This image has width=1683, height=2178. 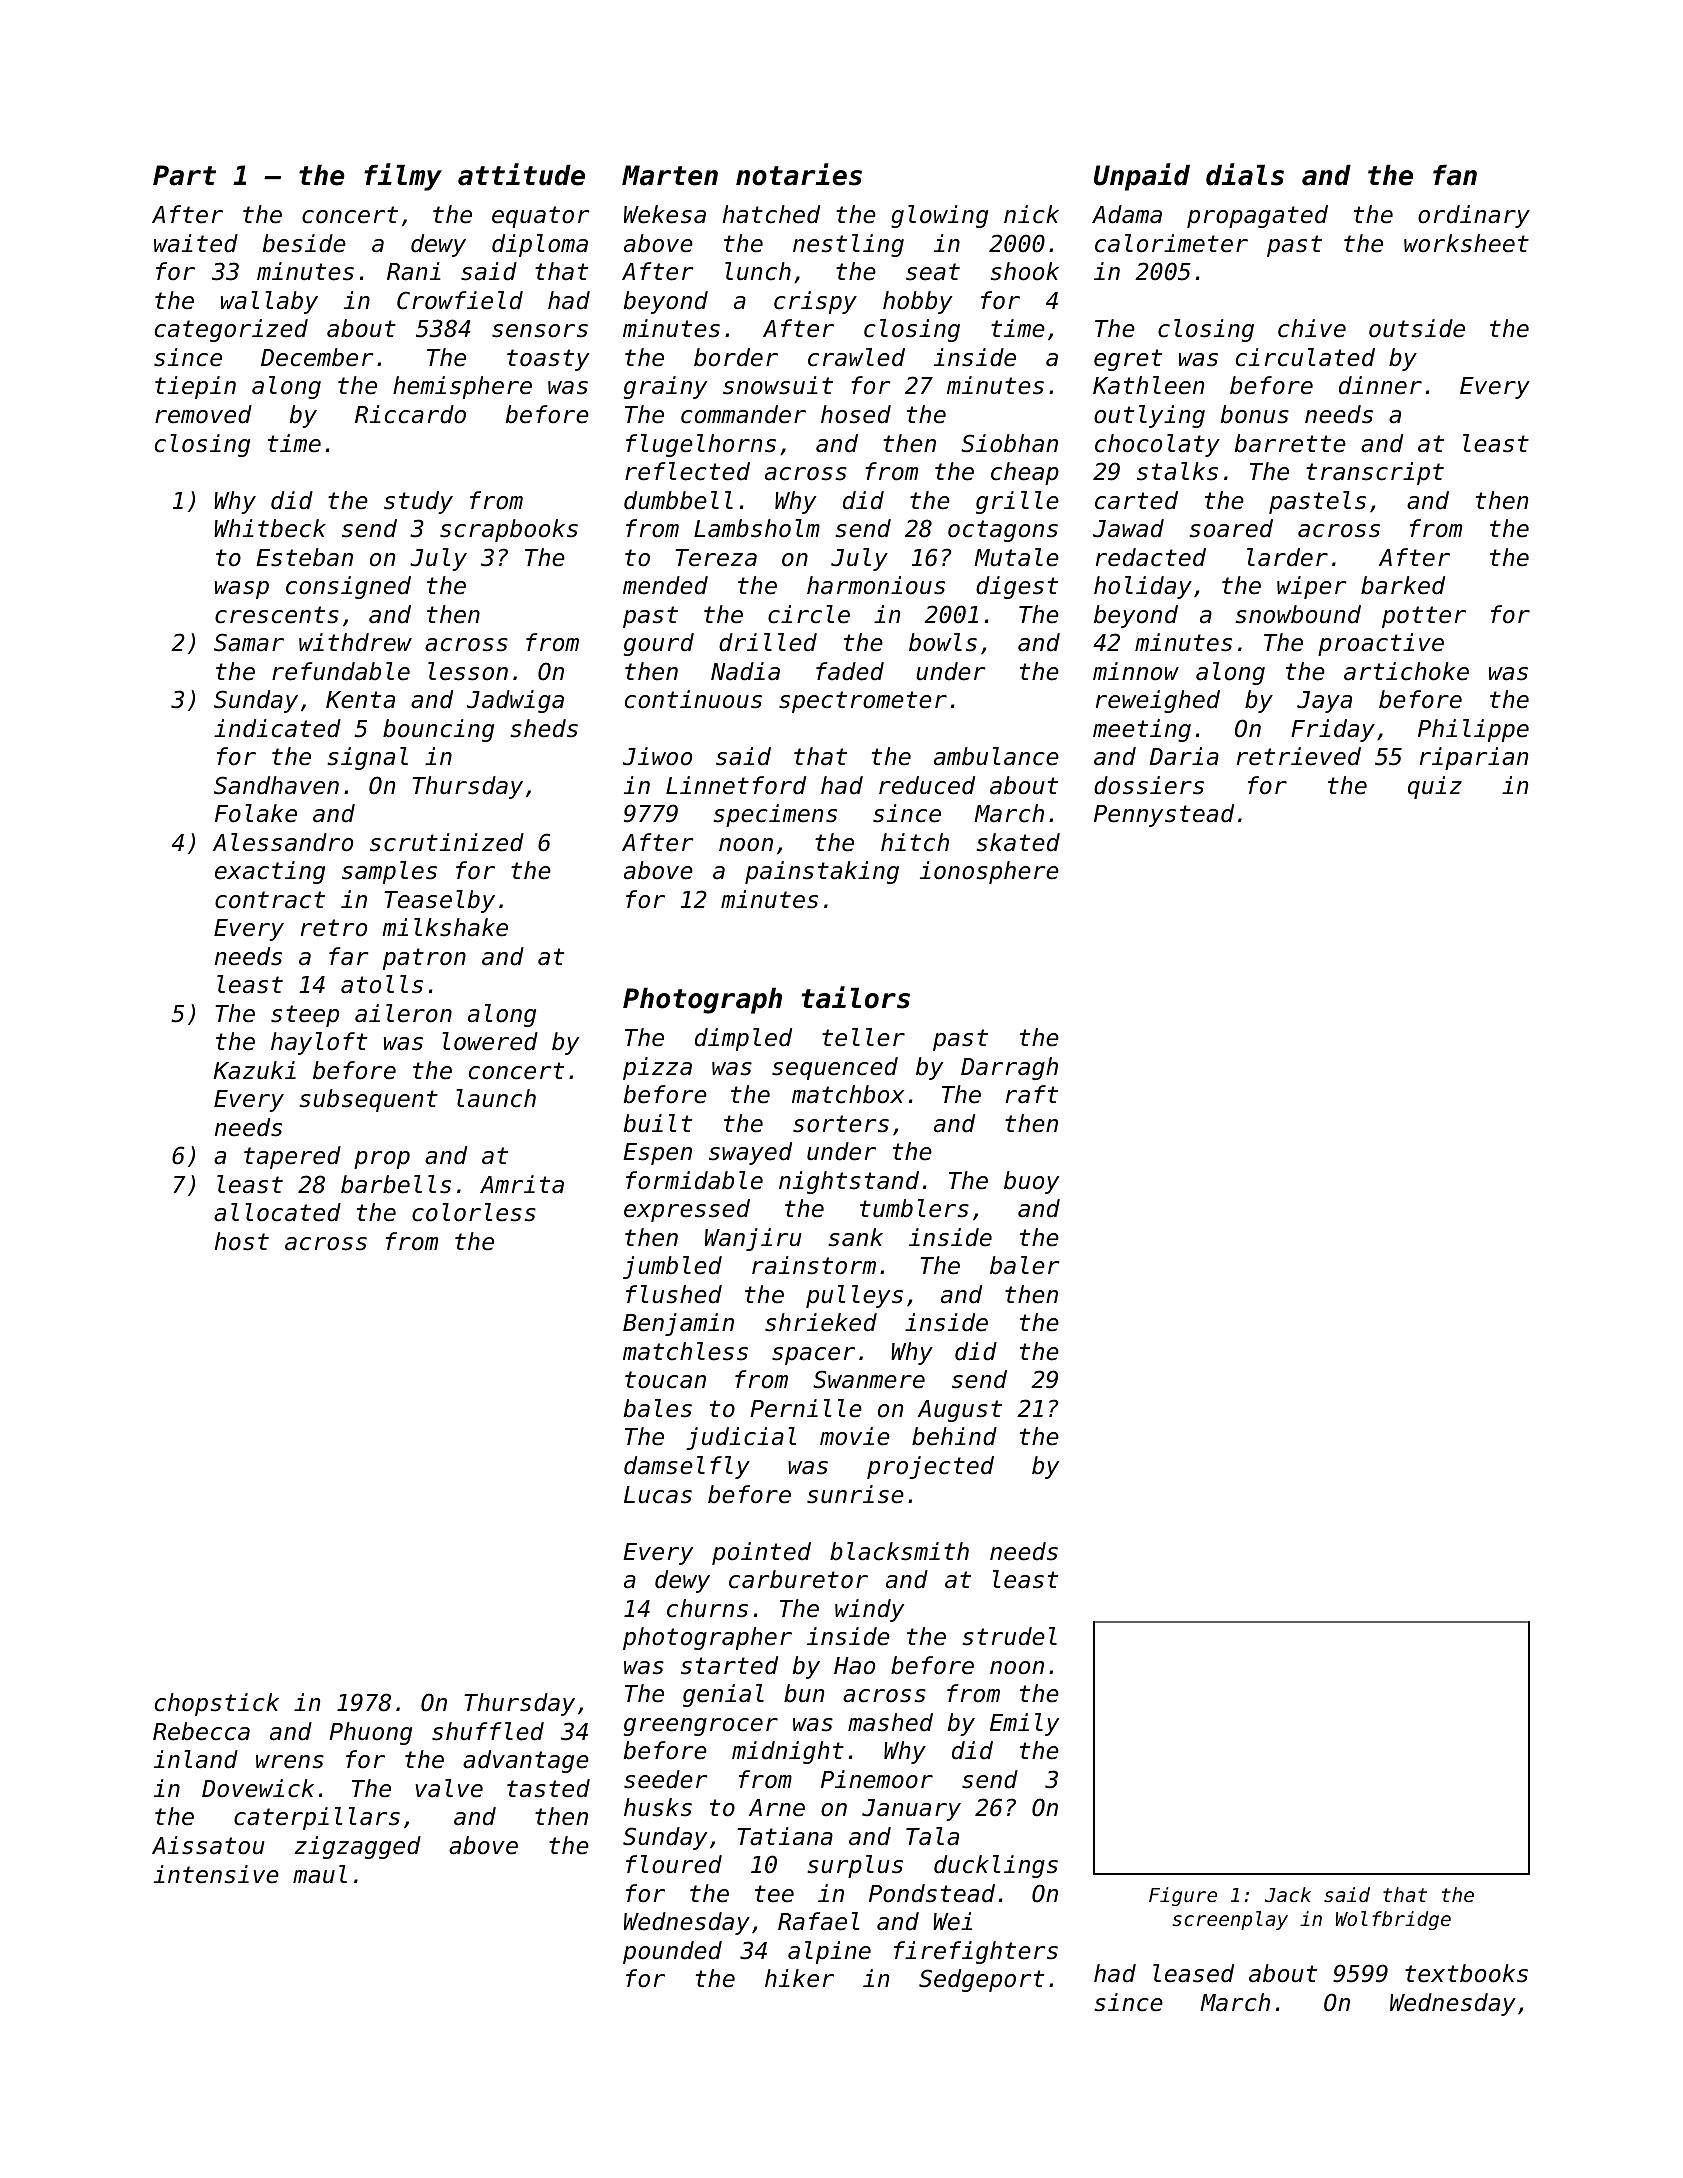 What do you see at coordinates (1455, 175) in the image?
I see `fan` at bounding box center [1455, 175].
